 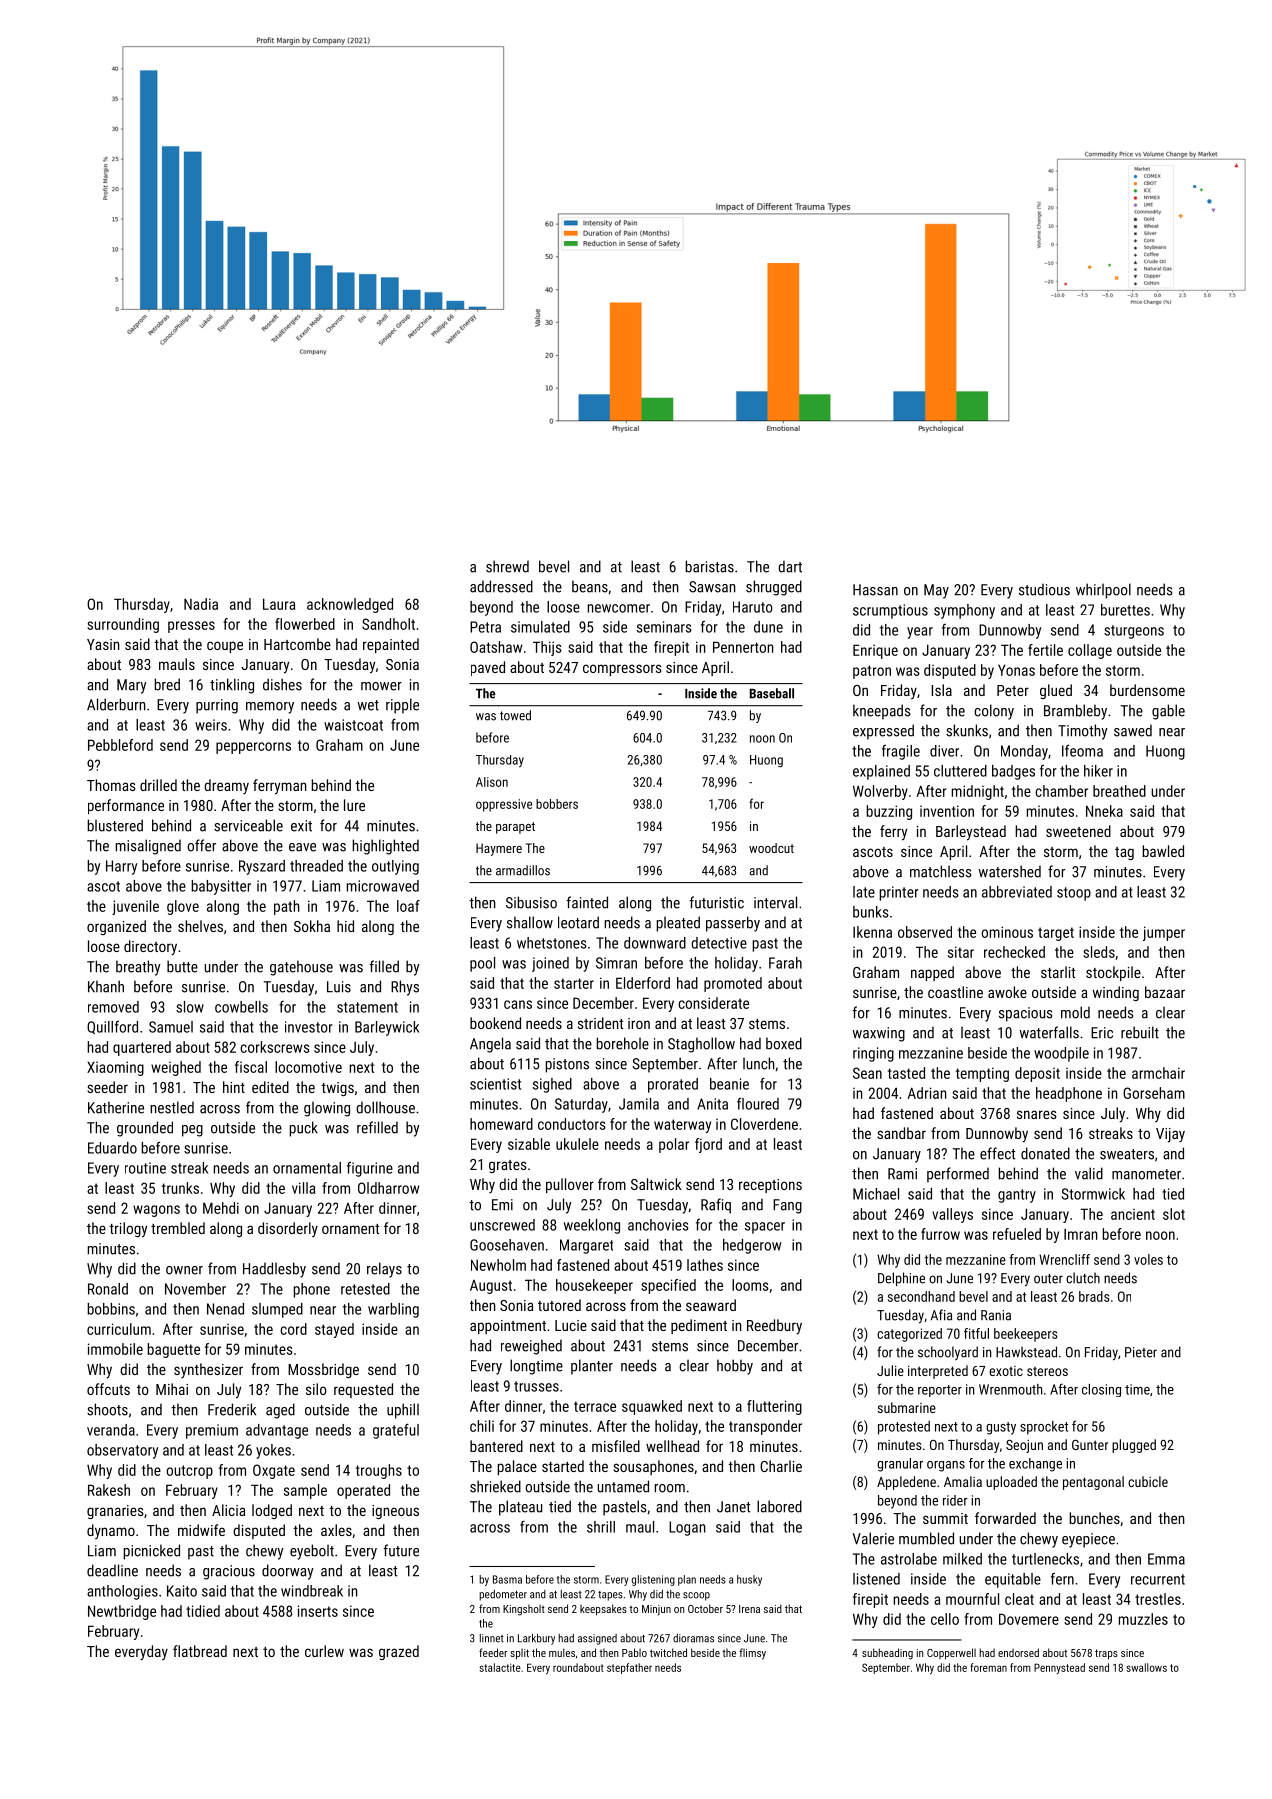 I want to click on studious, so click(x=1044, y=589).
